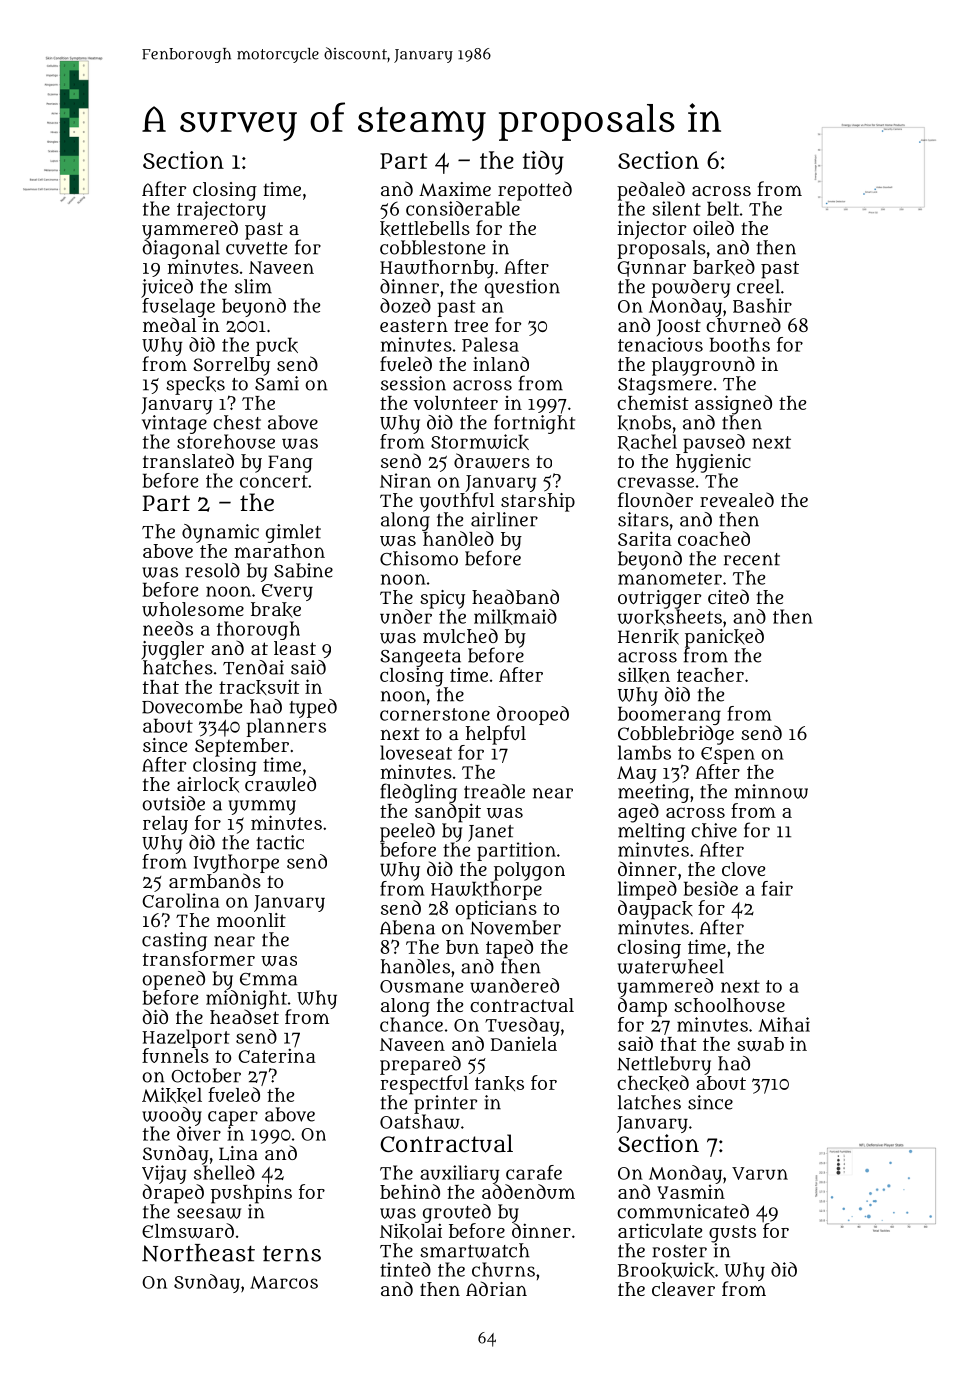  What do you see at coordinates (651, 191) in the document?
I see `pedaled` at bounding box center [651, 191].
